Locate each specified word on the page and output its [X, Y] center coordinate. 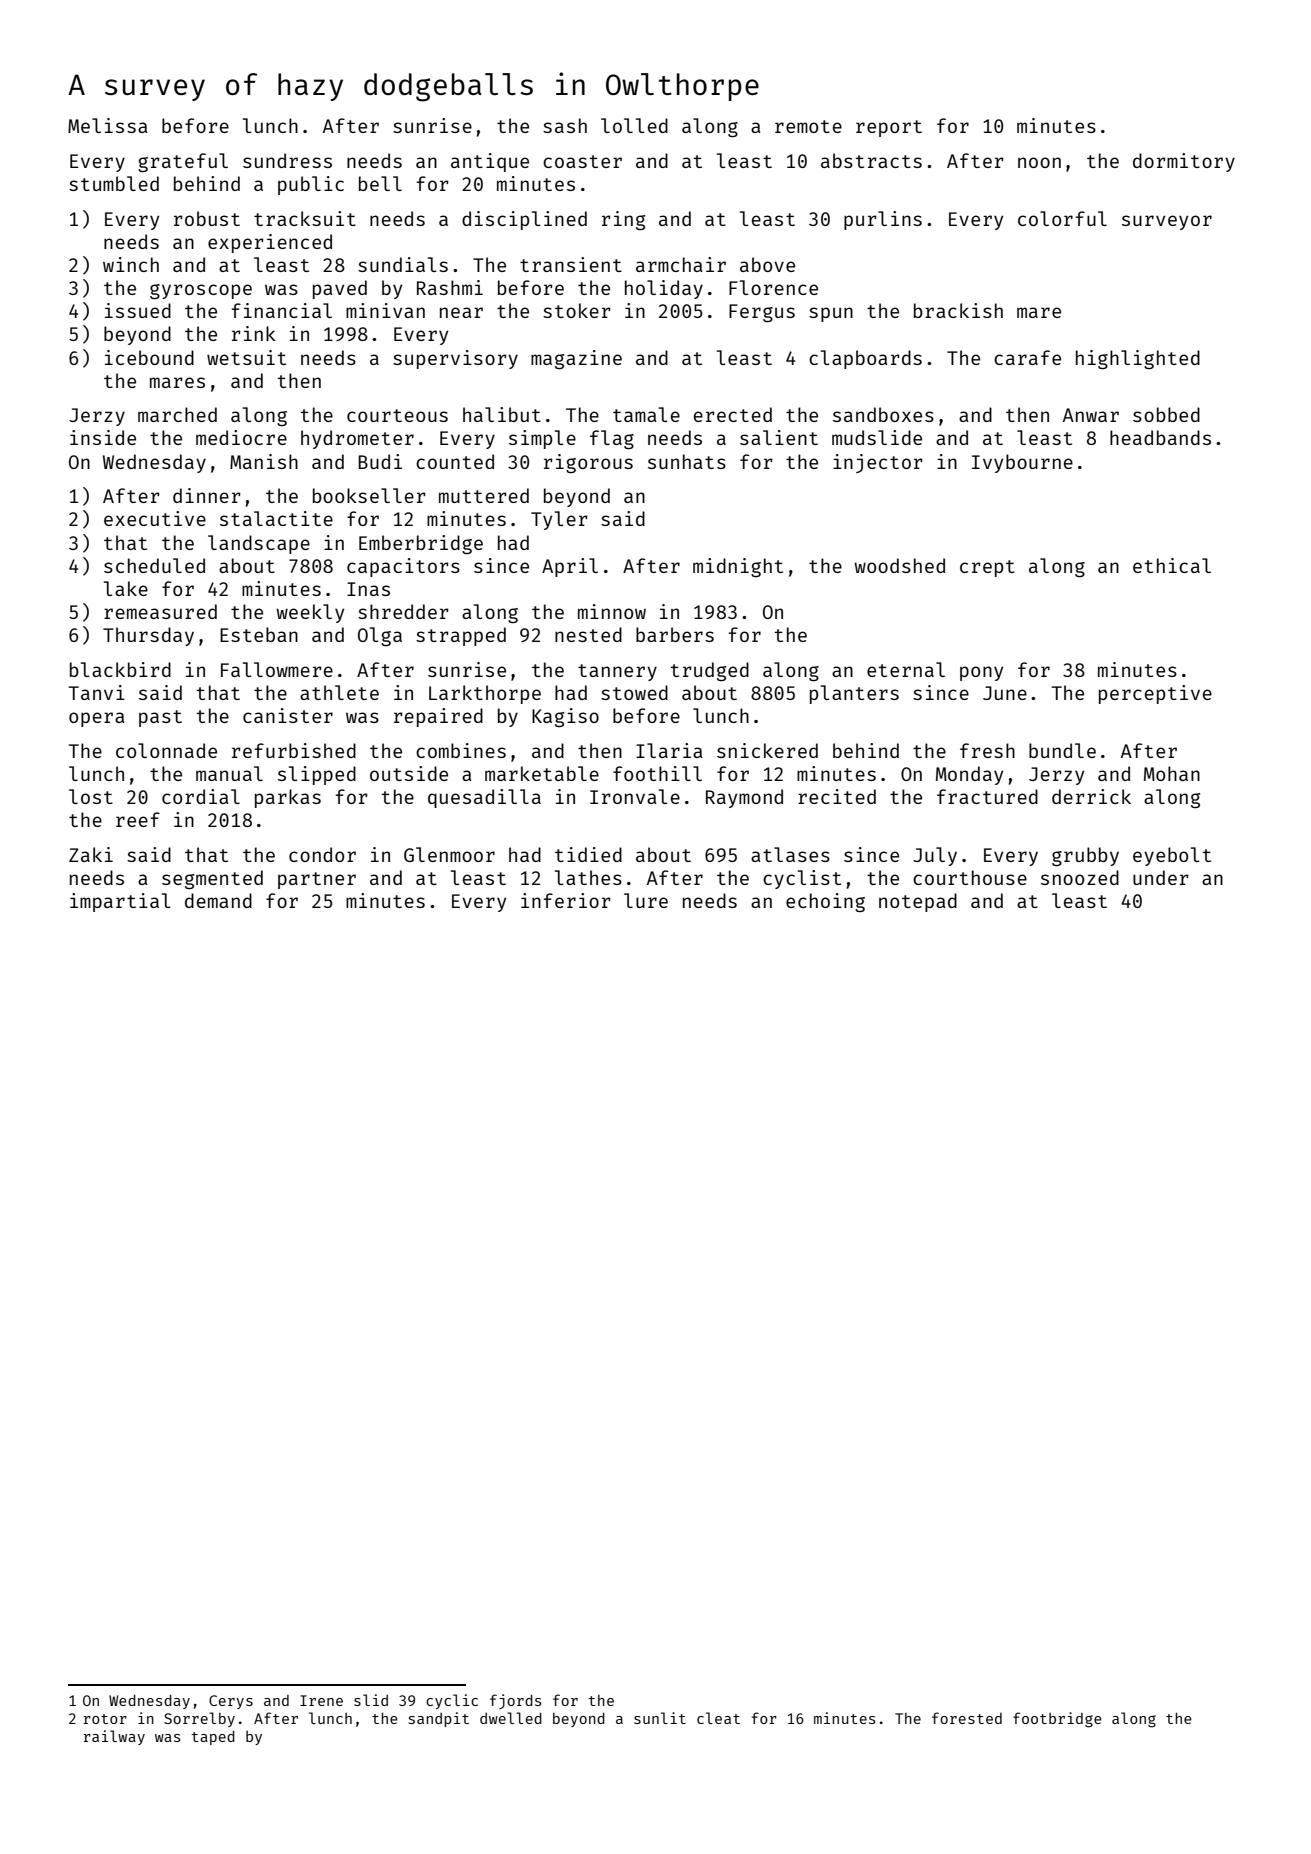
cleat [718, 1718]
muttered [484, 495]
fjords [516, 1701]
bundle [1062, 750]
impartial [120, 902]
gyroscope [201, 291]
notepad [918, 902]
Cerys [231, 1702]
